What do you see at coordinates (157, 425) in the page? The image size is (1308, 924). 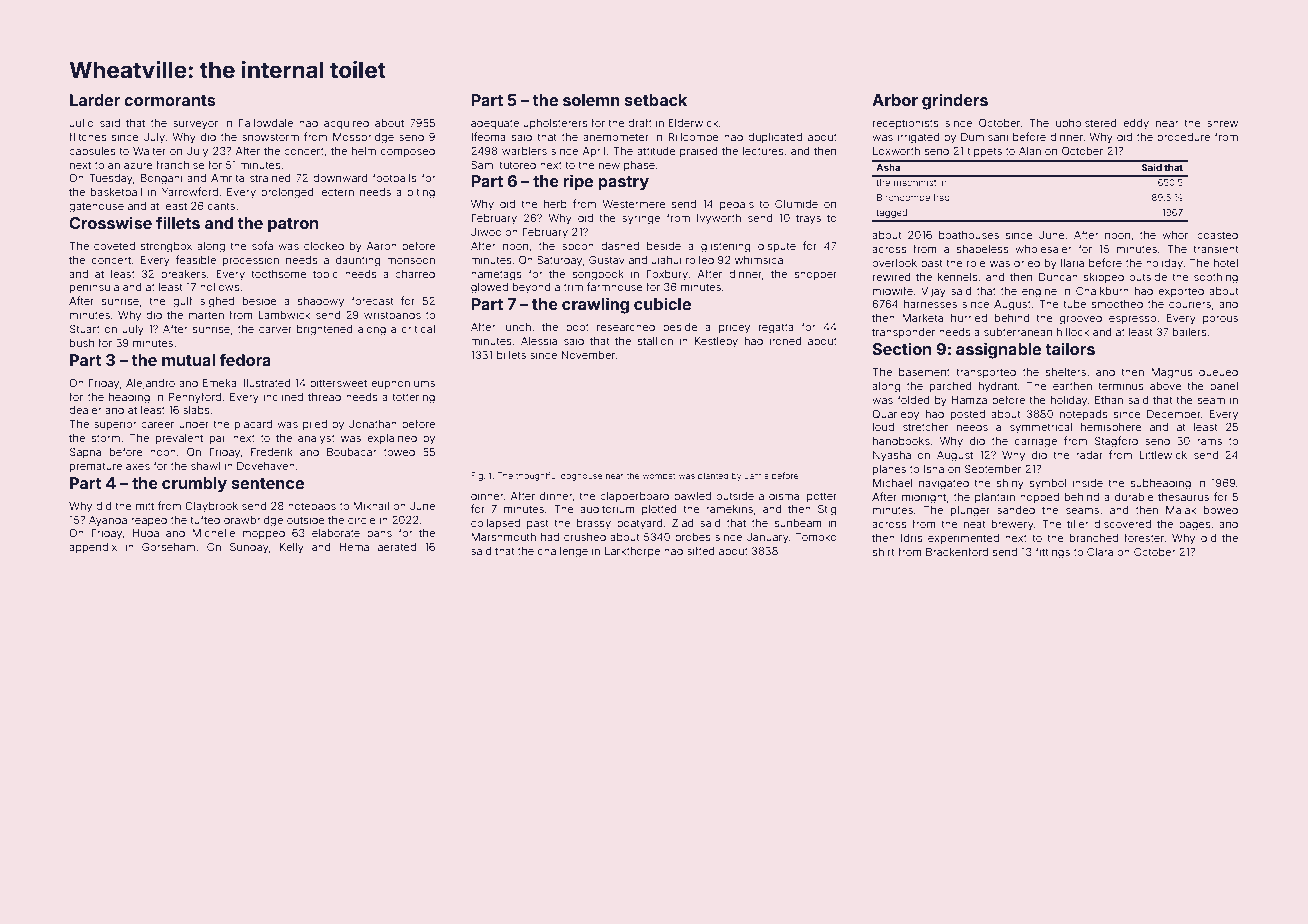 I see `career` at bounding box center [157, 425].
